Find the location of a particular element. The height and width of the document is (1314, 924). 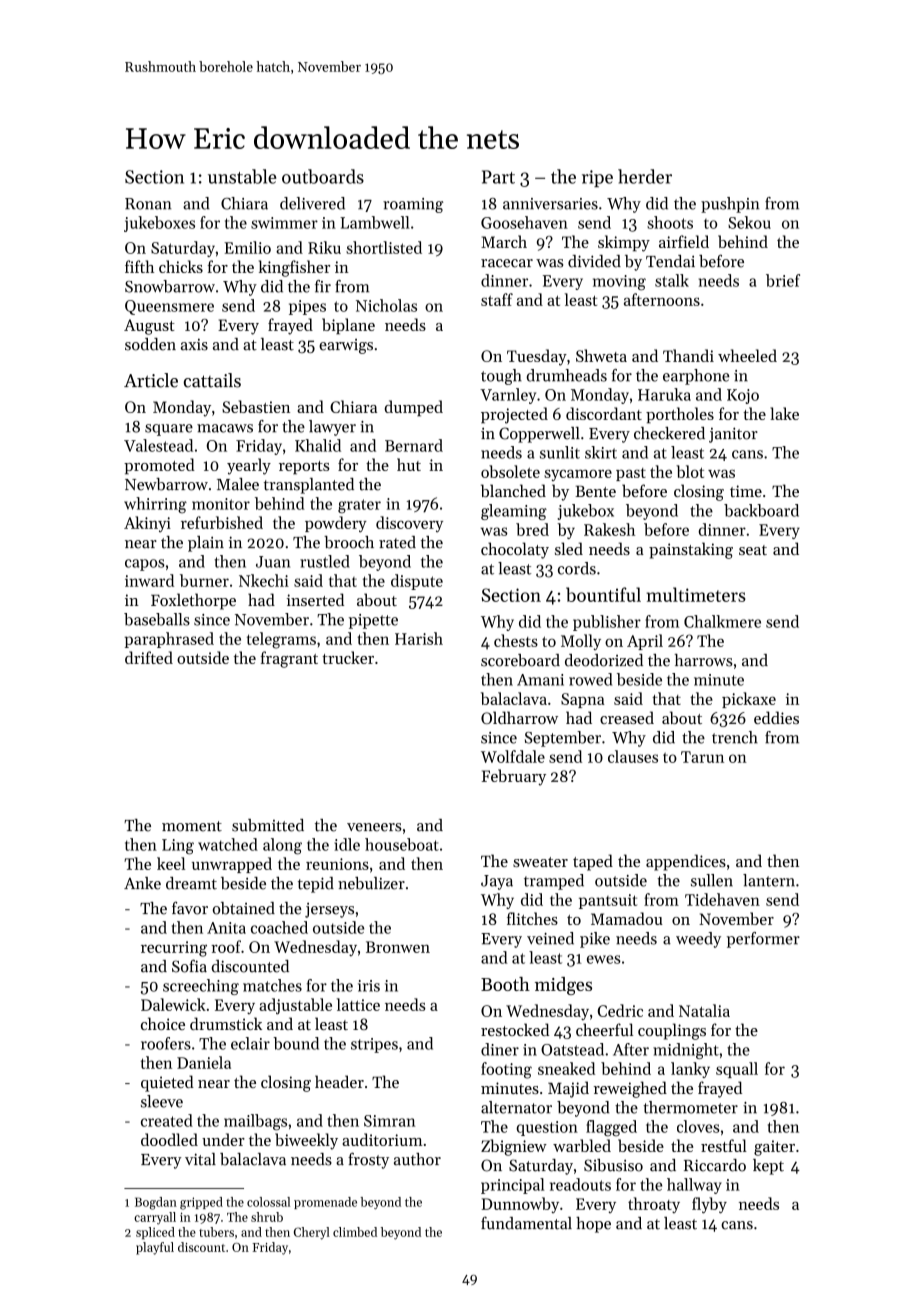

midges is located at coordinates (563, 986).
